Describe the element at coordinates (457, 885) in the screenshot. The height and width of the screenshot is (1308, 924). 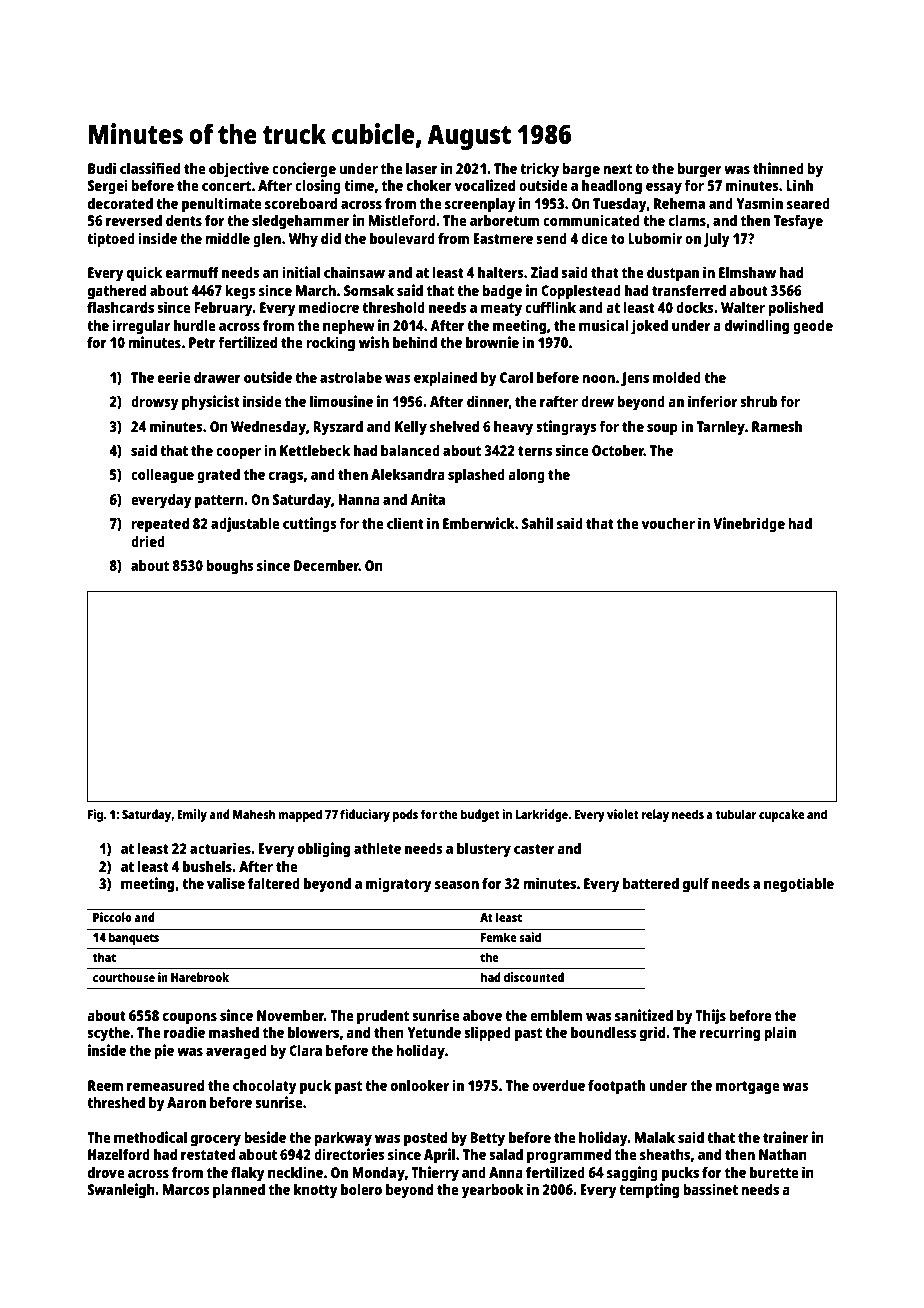
I see `season` at that location.
